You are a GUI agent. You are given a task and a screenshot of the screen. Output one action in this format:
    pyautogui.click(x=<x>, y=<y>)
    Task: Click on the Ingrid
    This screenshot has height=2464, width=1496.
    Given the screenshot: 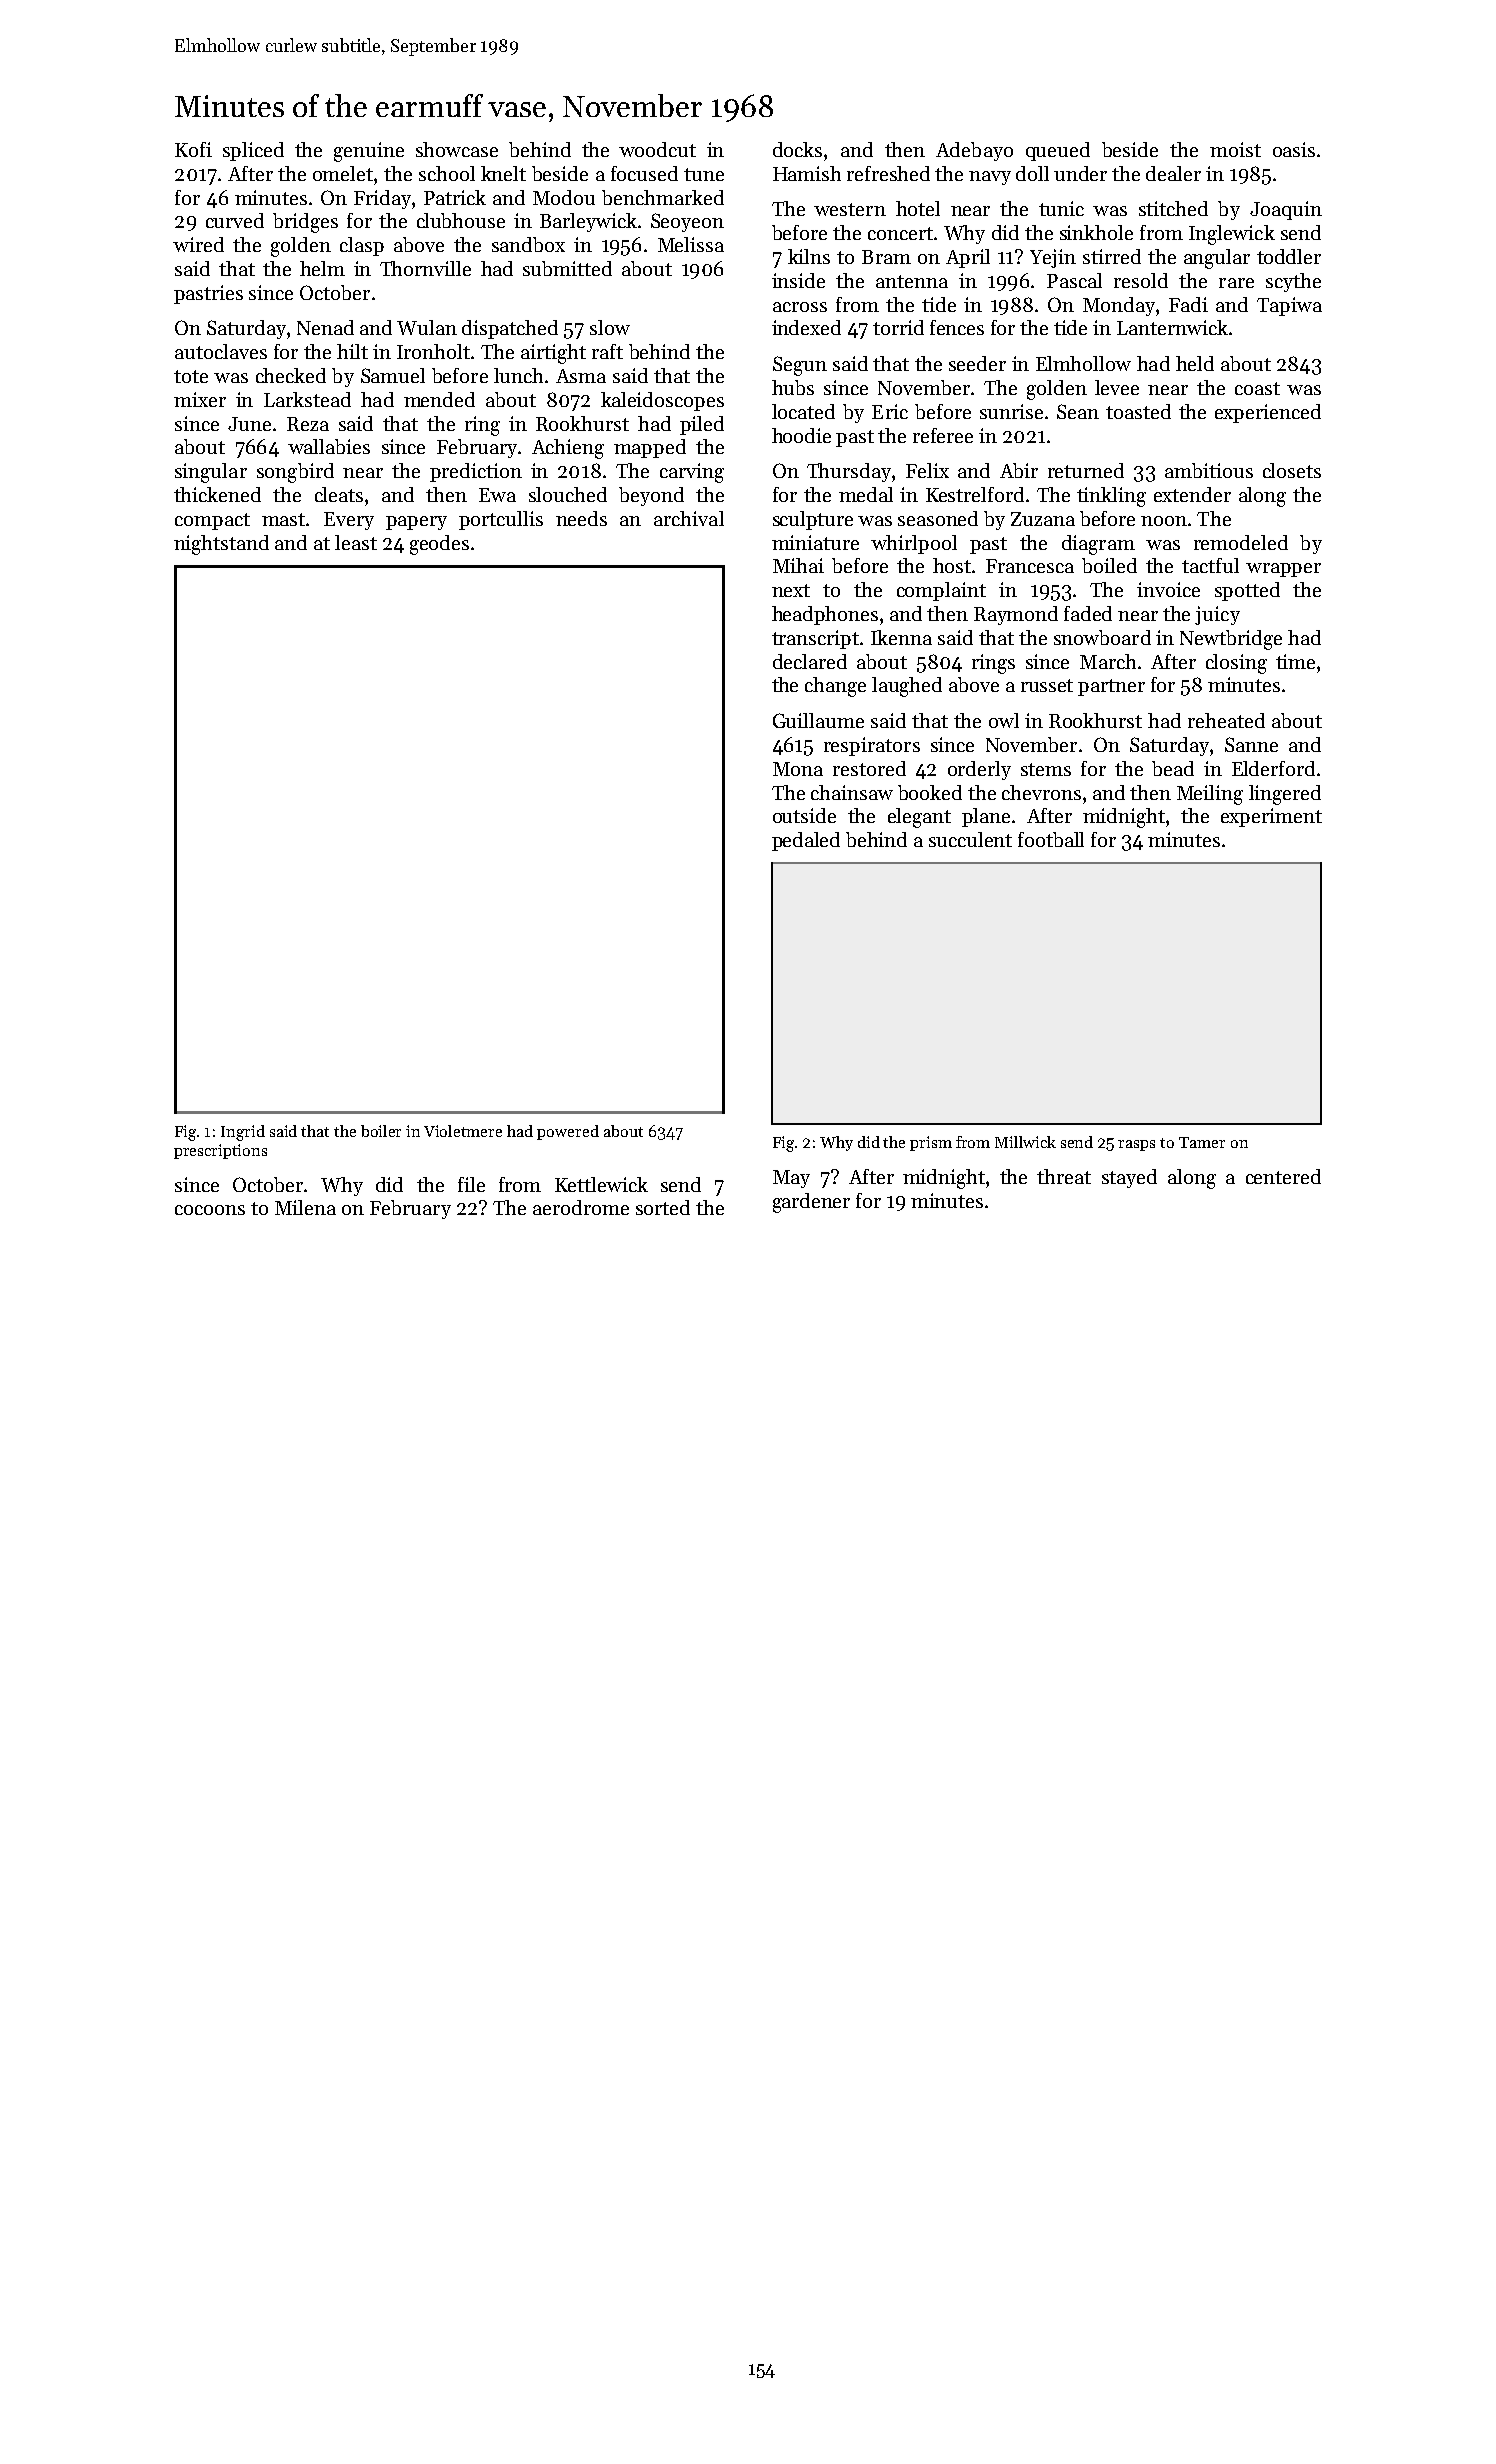 What is the action you would take?
    pyautogui.click(x=243, y=1133)
